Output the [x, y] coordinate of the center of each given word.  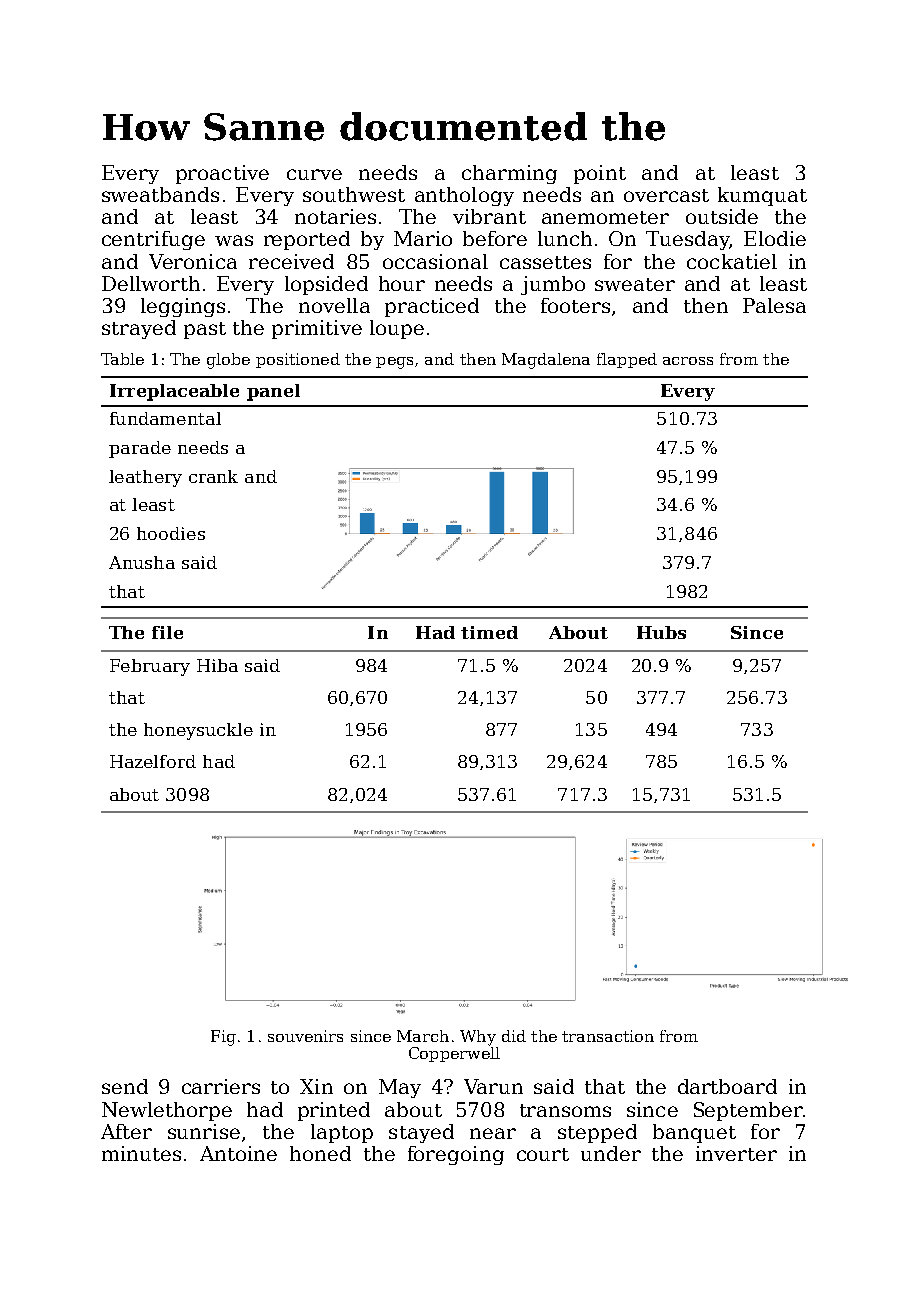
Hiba [217, 665]
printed [334, 1111]
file [167, 632]
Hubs [661, 632]
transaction [608, 1036]
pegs [394, 363]
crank [213, 476]
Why [478, 1038]
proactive [222, 174]
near [493, 1133]
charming [509, 174]
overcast [666, 195]
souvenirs [305, 1036]
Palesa [774, 305]
